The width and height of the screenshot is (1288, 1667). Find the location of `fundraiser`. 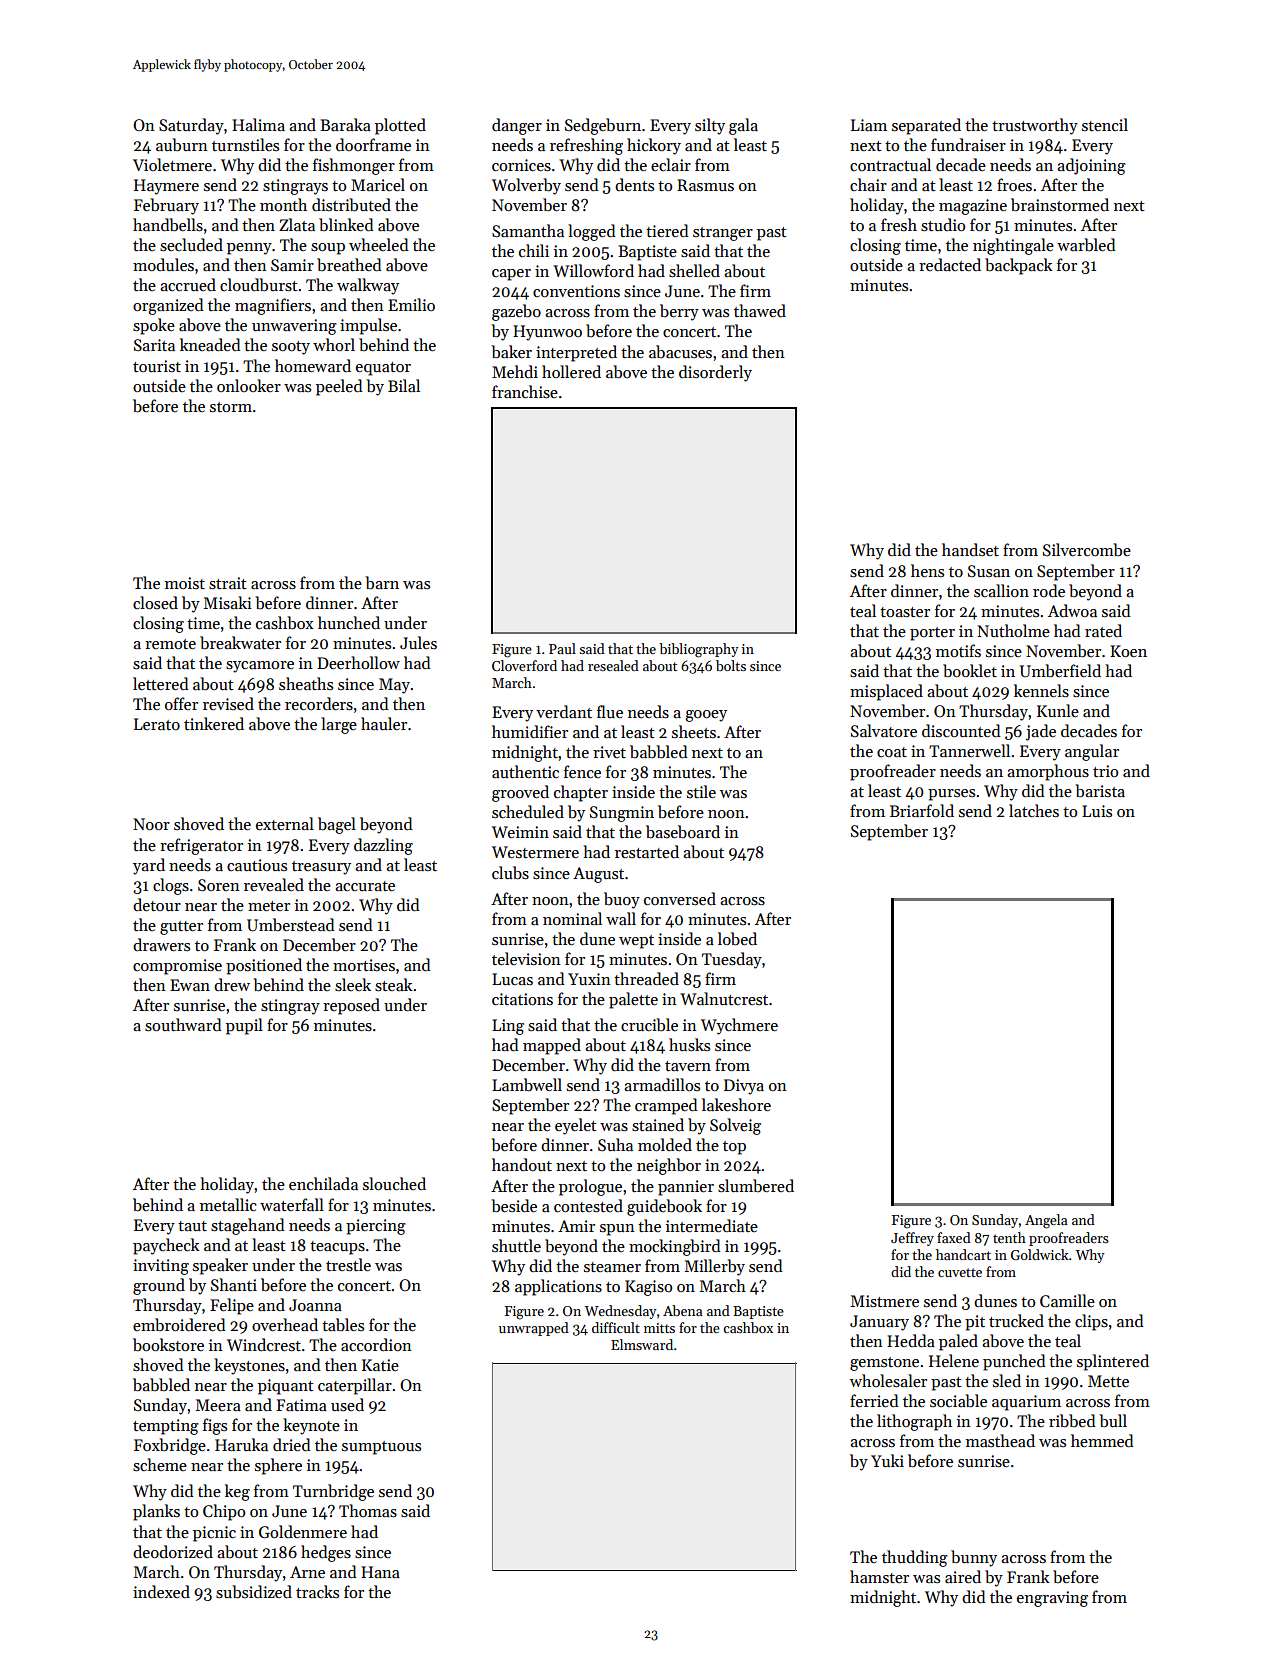

fundraiser is located at coordinates (968, 145).
